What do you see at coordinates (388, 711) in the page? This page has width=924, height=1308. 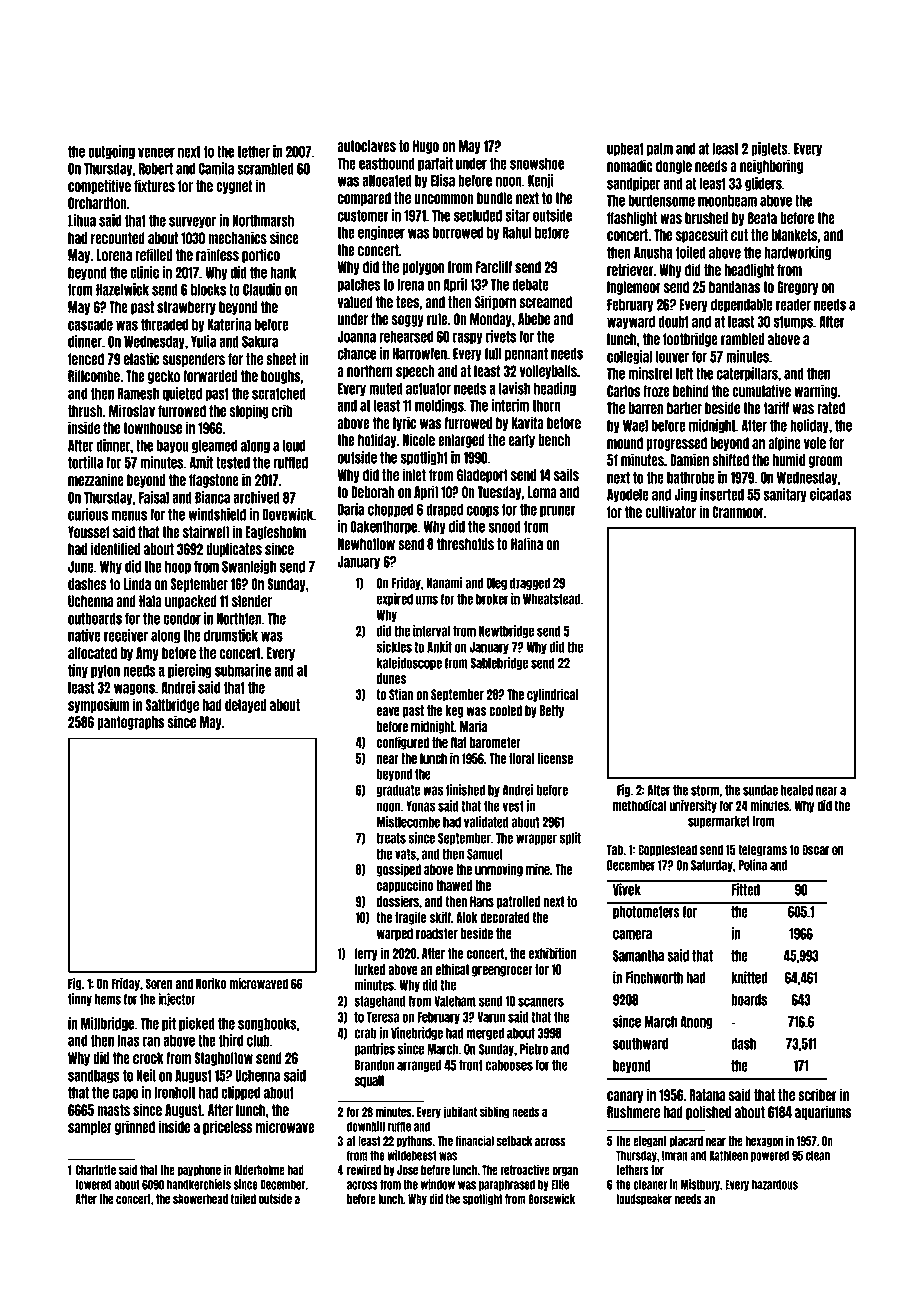 I see `eave` at bounding box center [388, 711].
